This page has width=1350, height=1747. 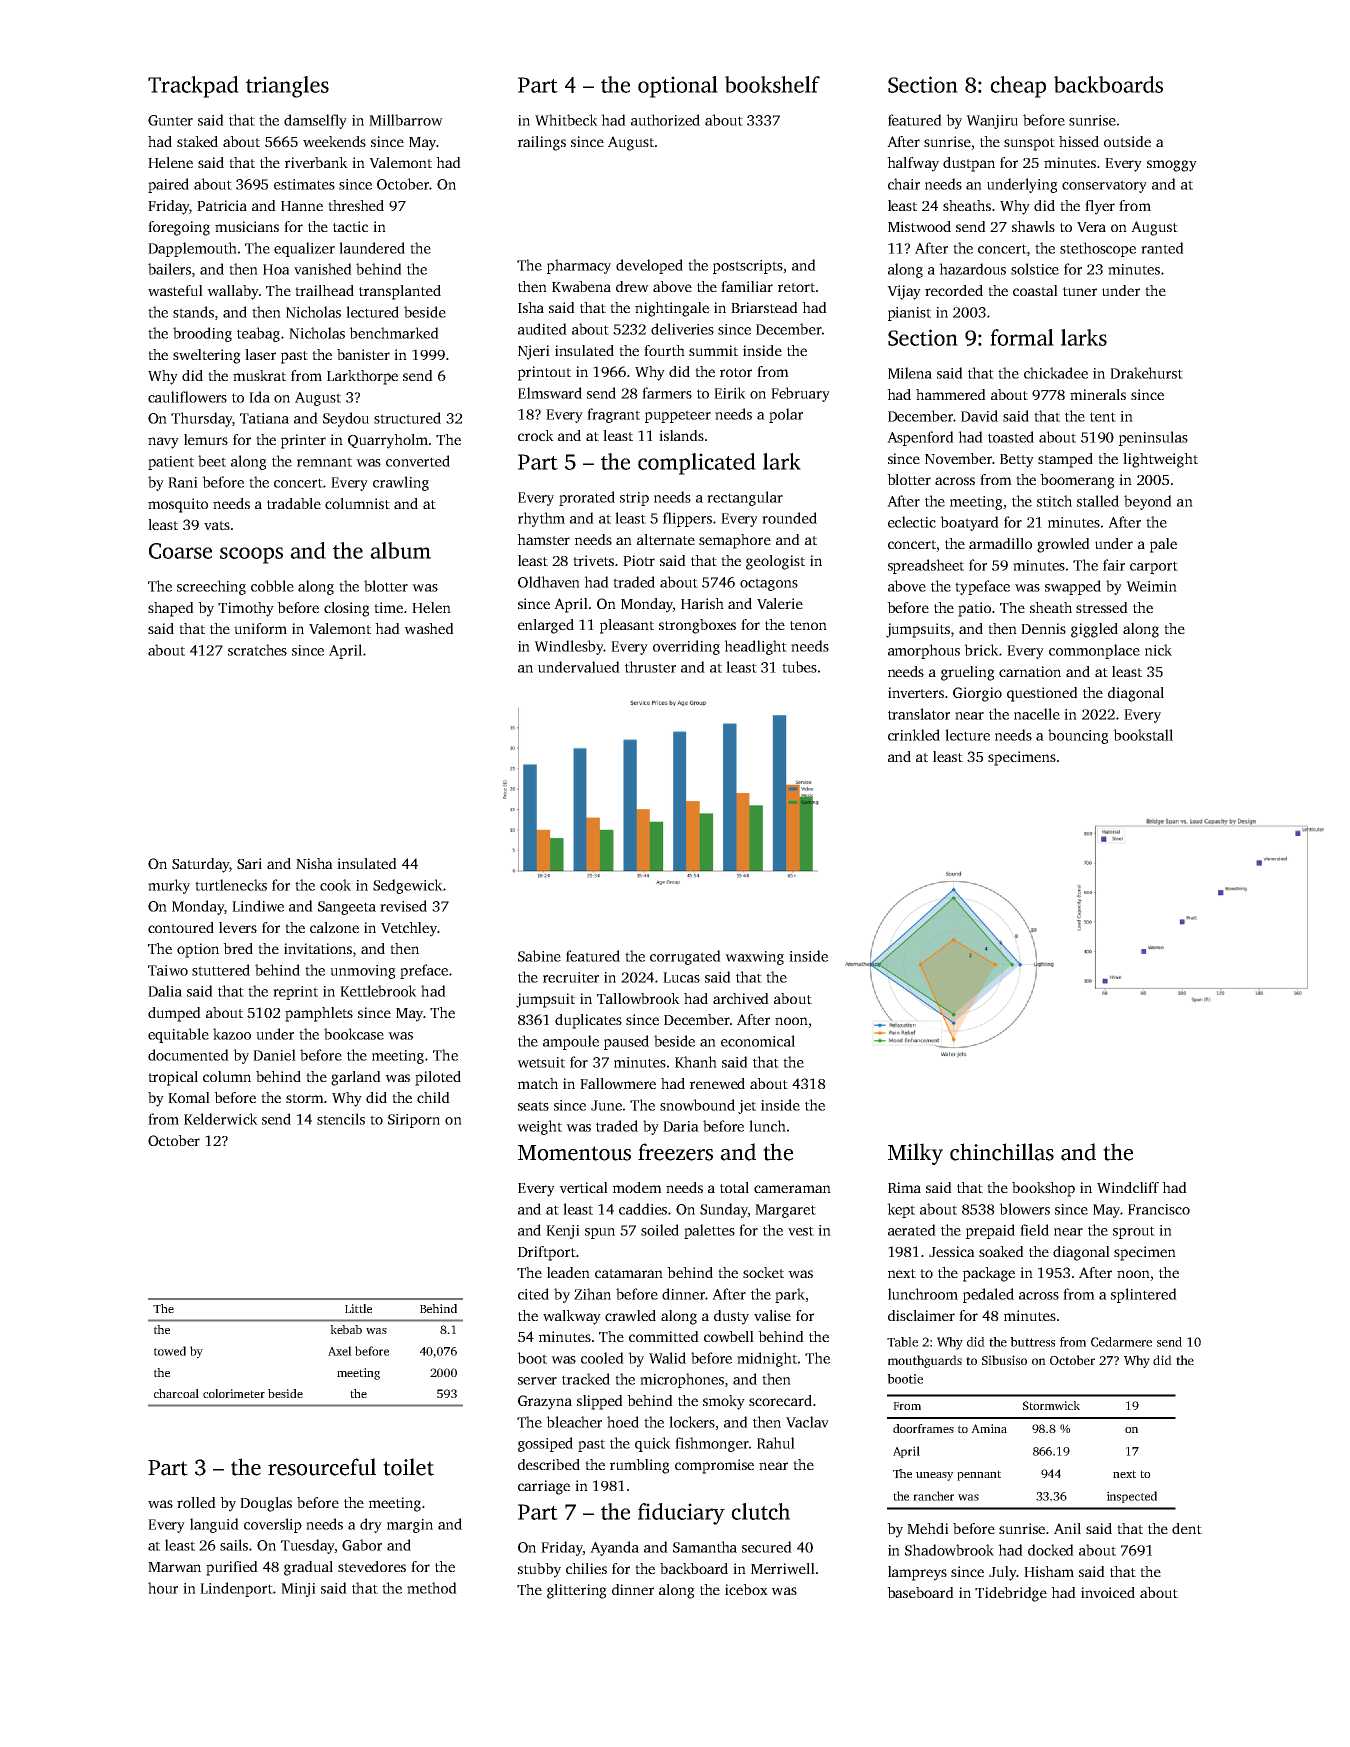 What do you see at coordinates (577, 1591) in the page?
I see `glittering` at bounding box center [577, 1591].
